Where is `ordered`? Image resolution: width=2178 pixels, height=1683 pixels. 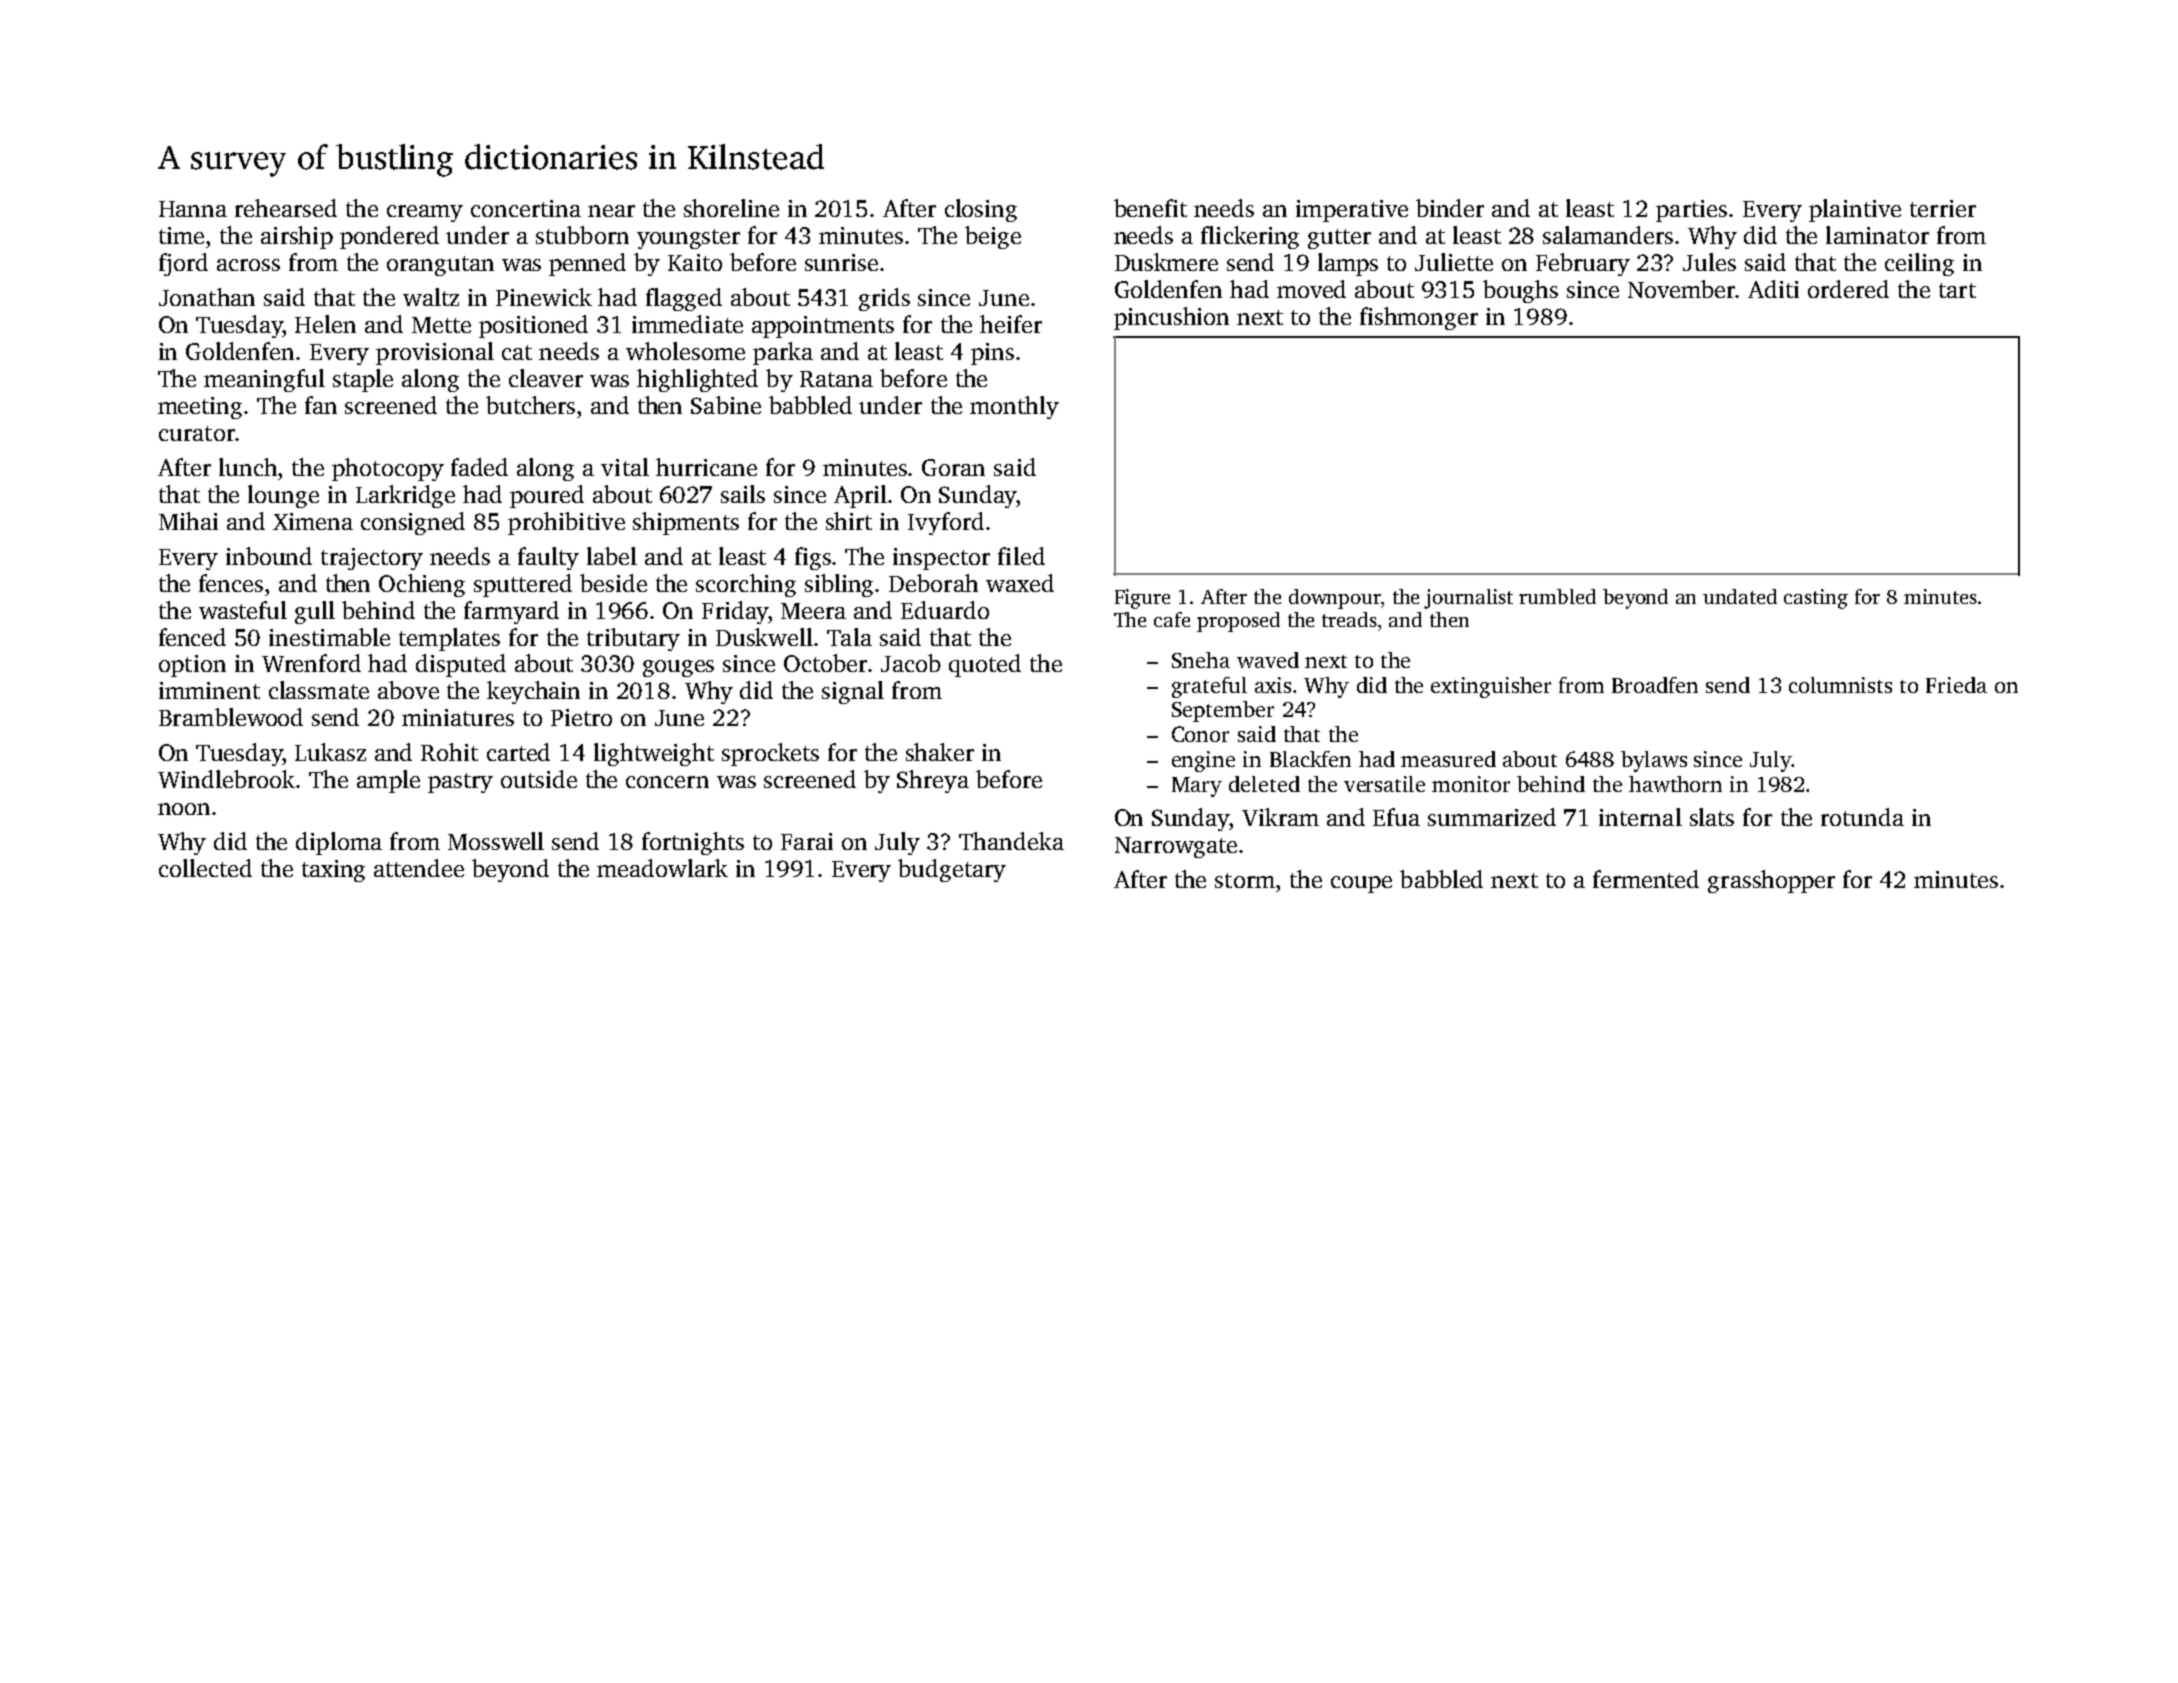 ordered is located at coordinates (1848, 289).
